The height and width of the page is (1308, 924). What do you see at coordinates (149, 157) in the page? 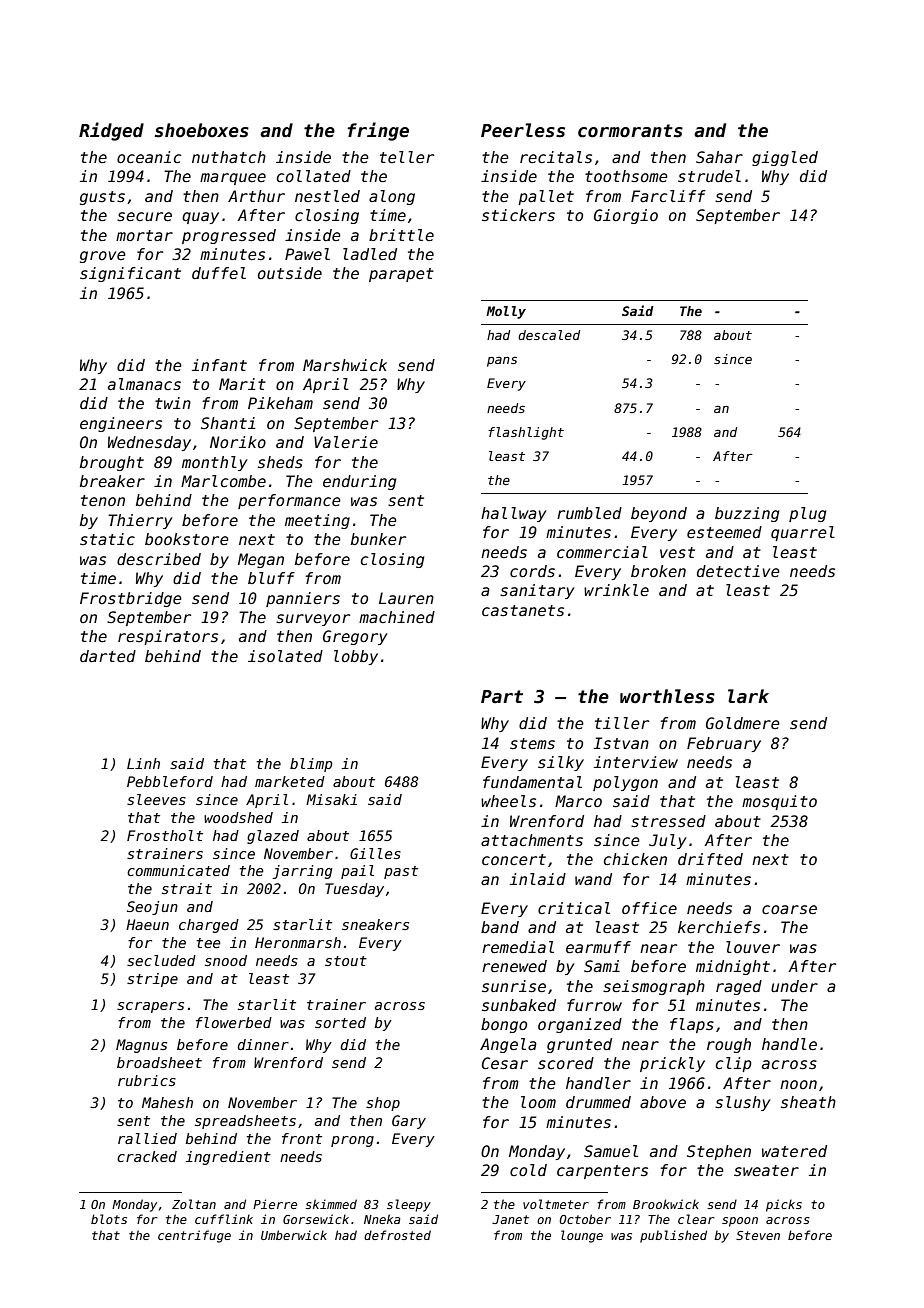
I see `oceanic` at bounding box center [149, 157].
